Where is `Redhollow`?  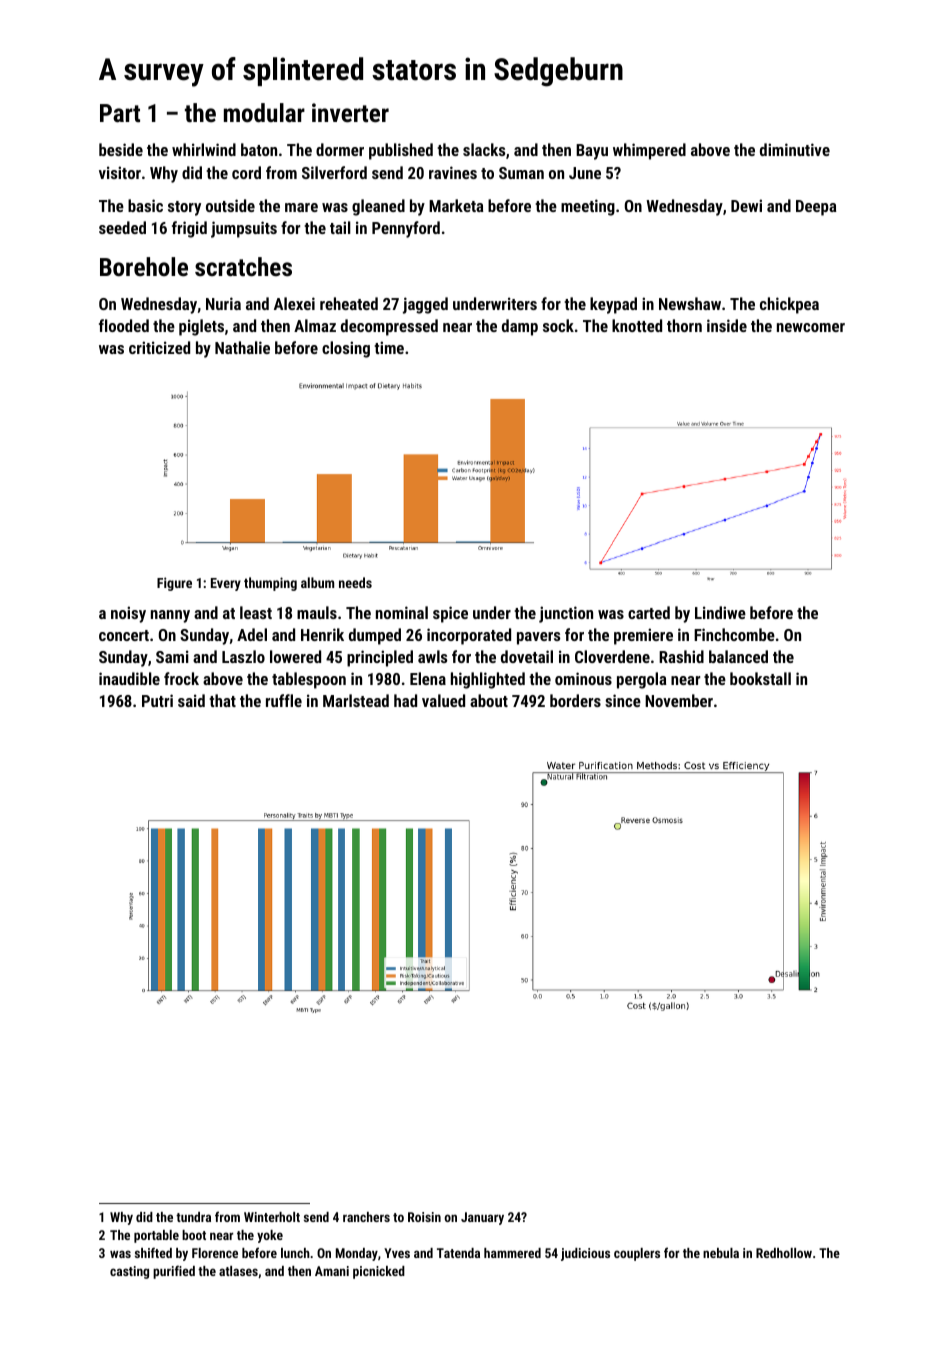 Redhollow is located at coordinates (784, 1253).
